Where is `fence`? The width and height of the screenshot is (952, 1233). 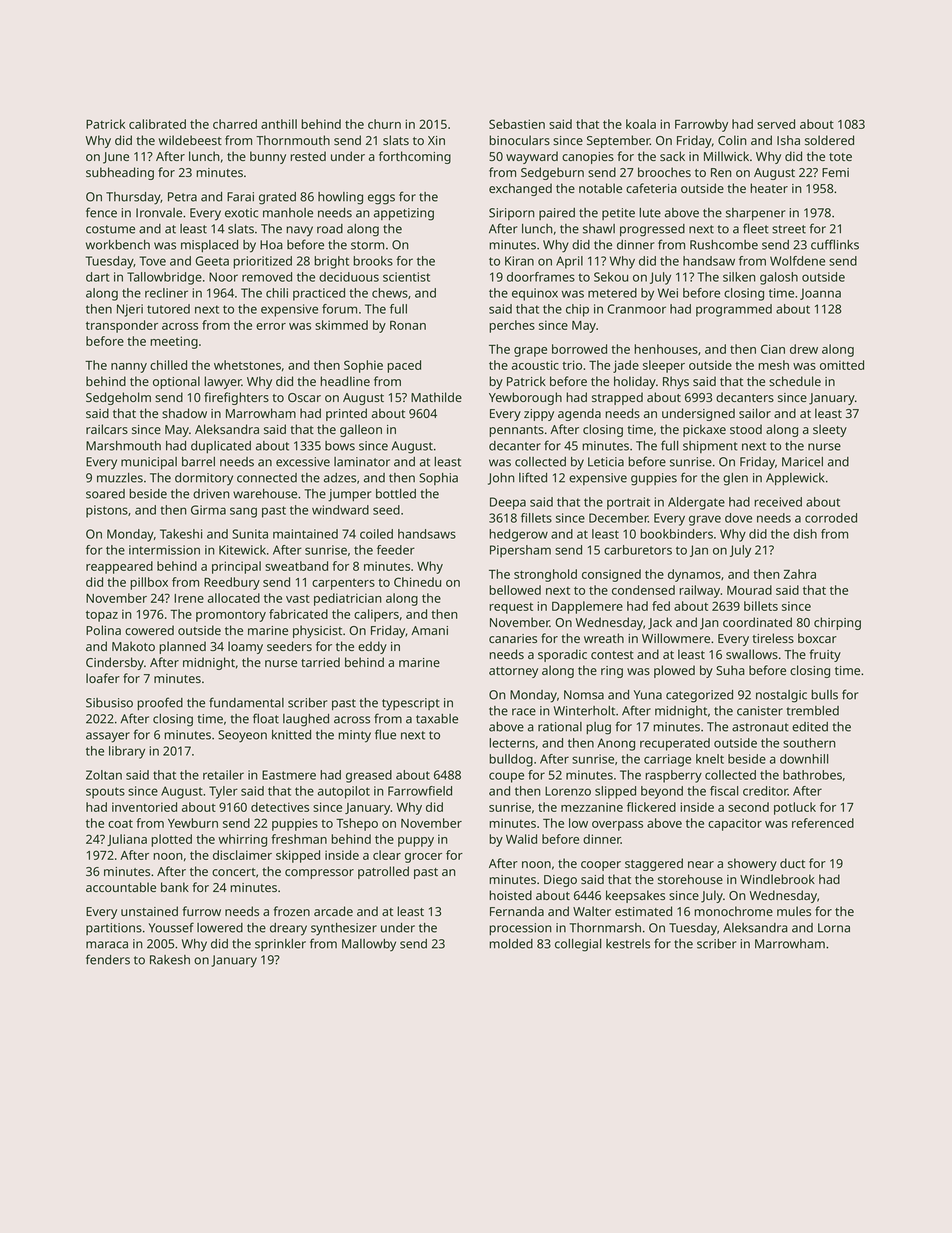 fence is located at coordinates (101, 212).
